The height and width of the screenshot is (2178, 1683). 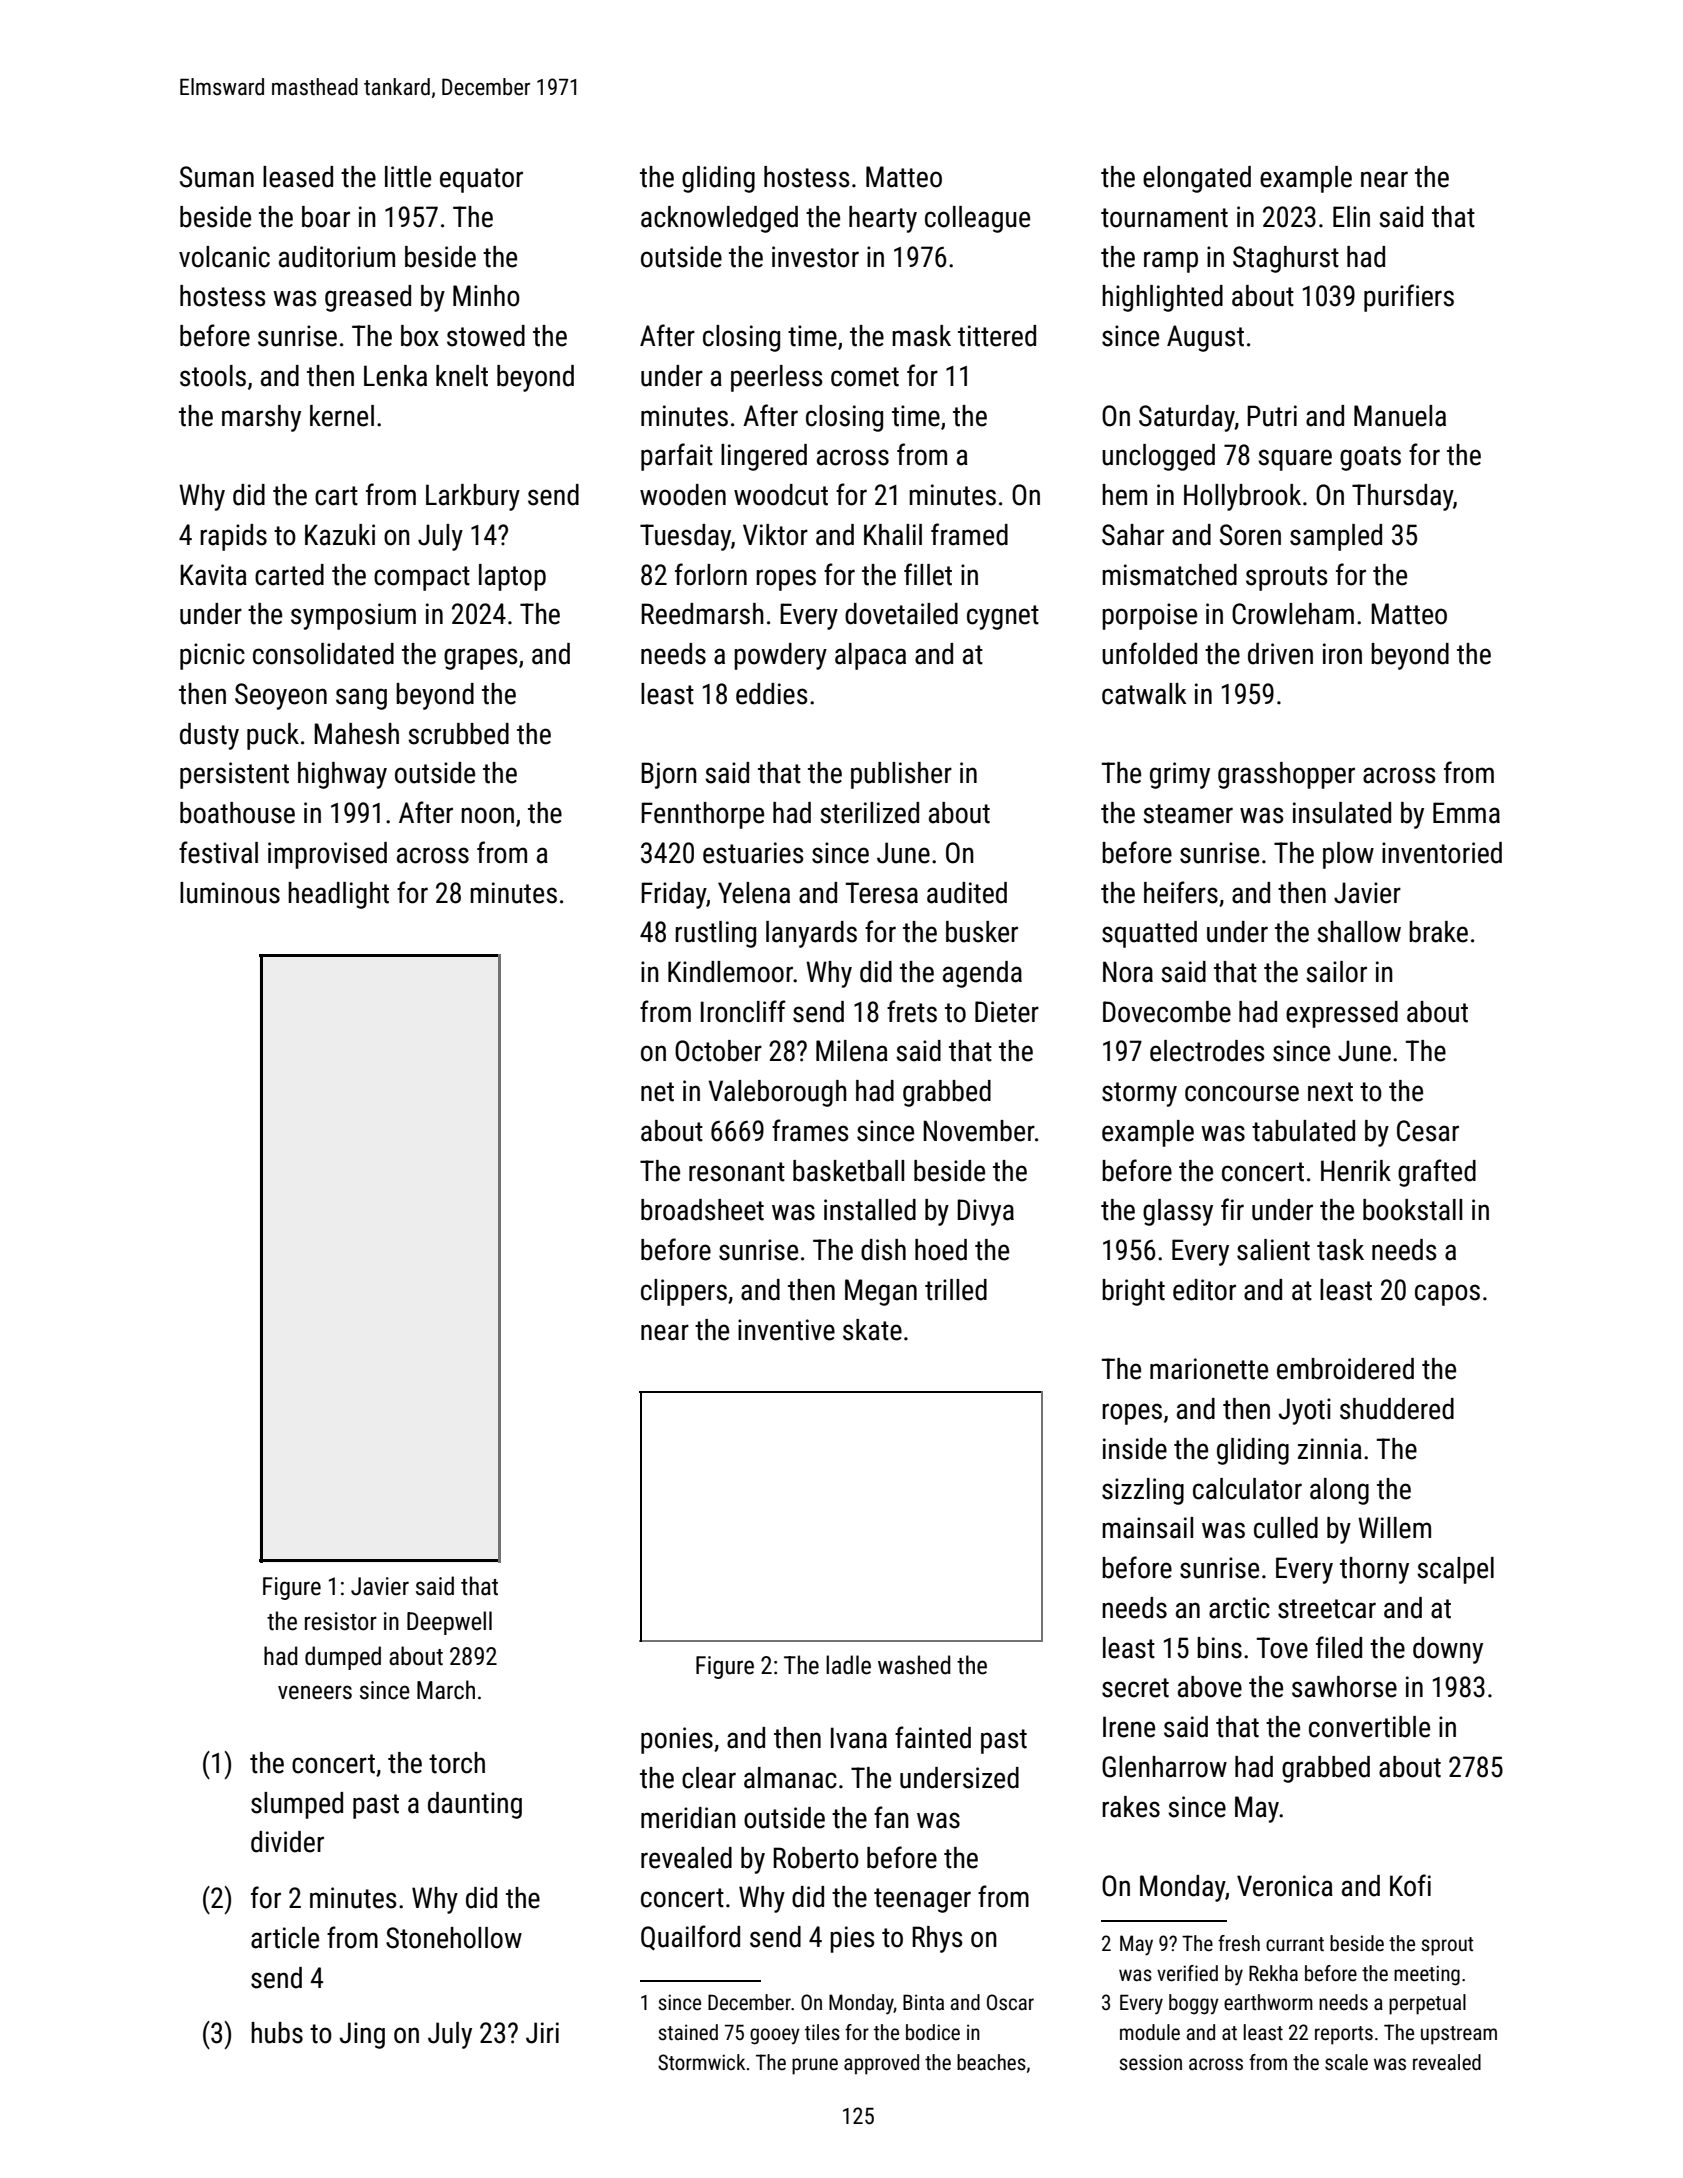 What do you see at coordinates (684, 1292) in the screenshot?
I see `clippers` at bounding box center [684, 1292].
